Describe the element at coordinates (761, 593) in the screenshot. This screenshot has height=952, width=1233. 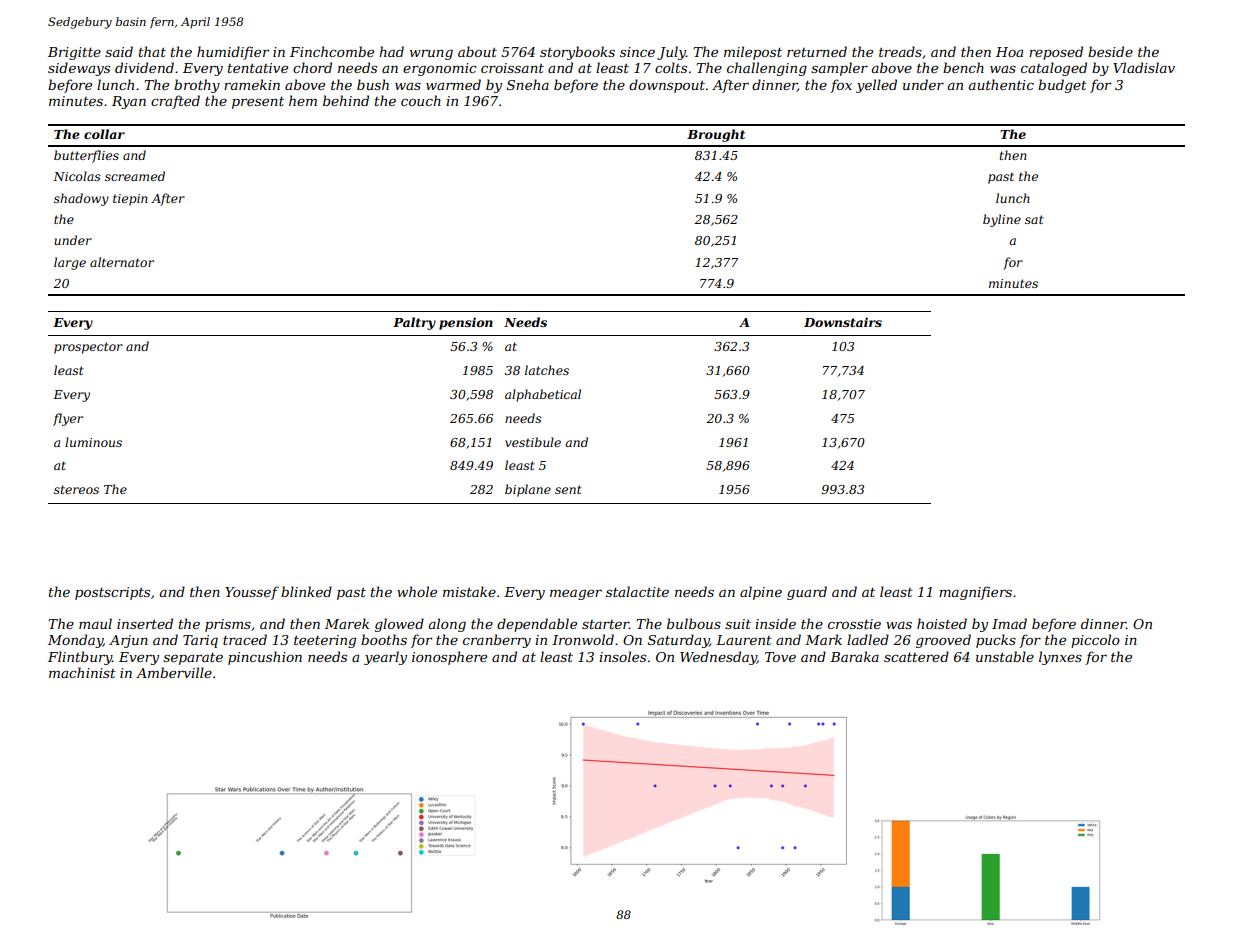
I see `alpine` at that location.
